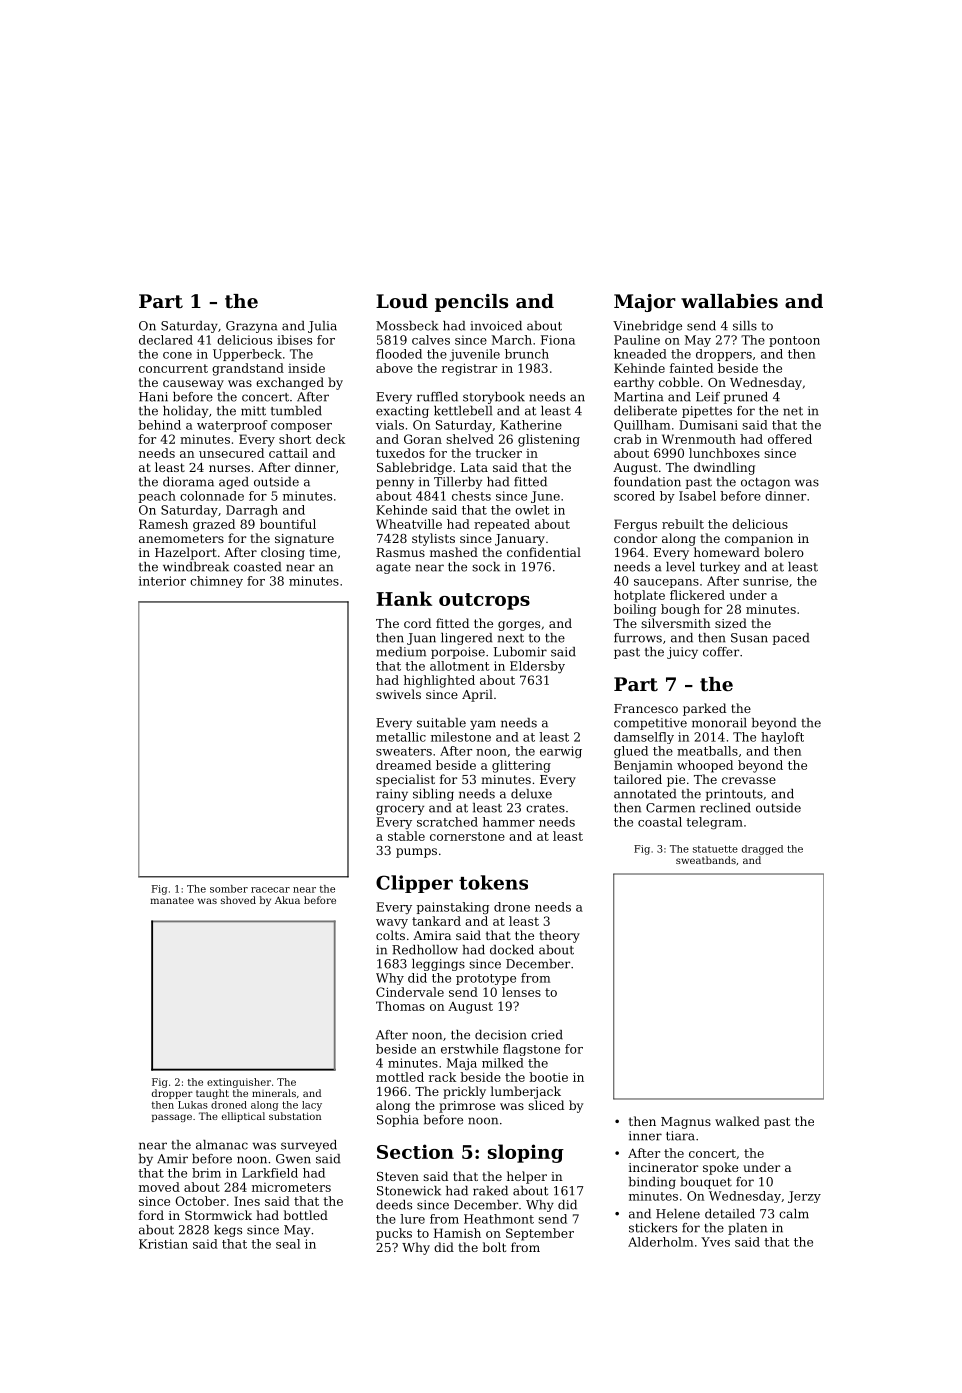 The width and height of the page is (962, 1393). Describe the element at coordinates (166, 340) in the page. I see `declared` at that location.
